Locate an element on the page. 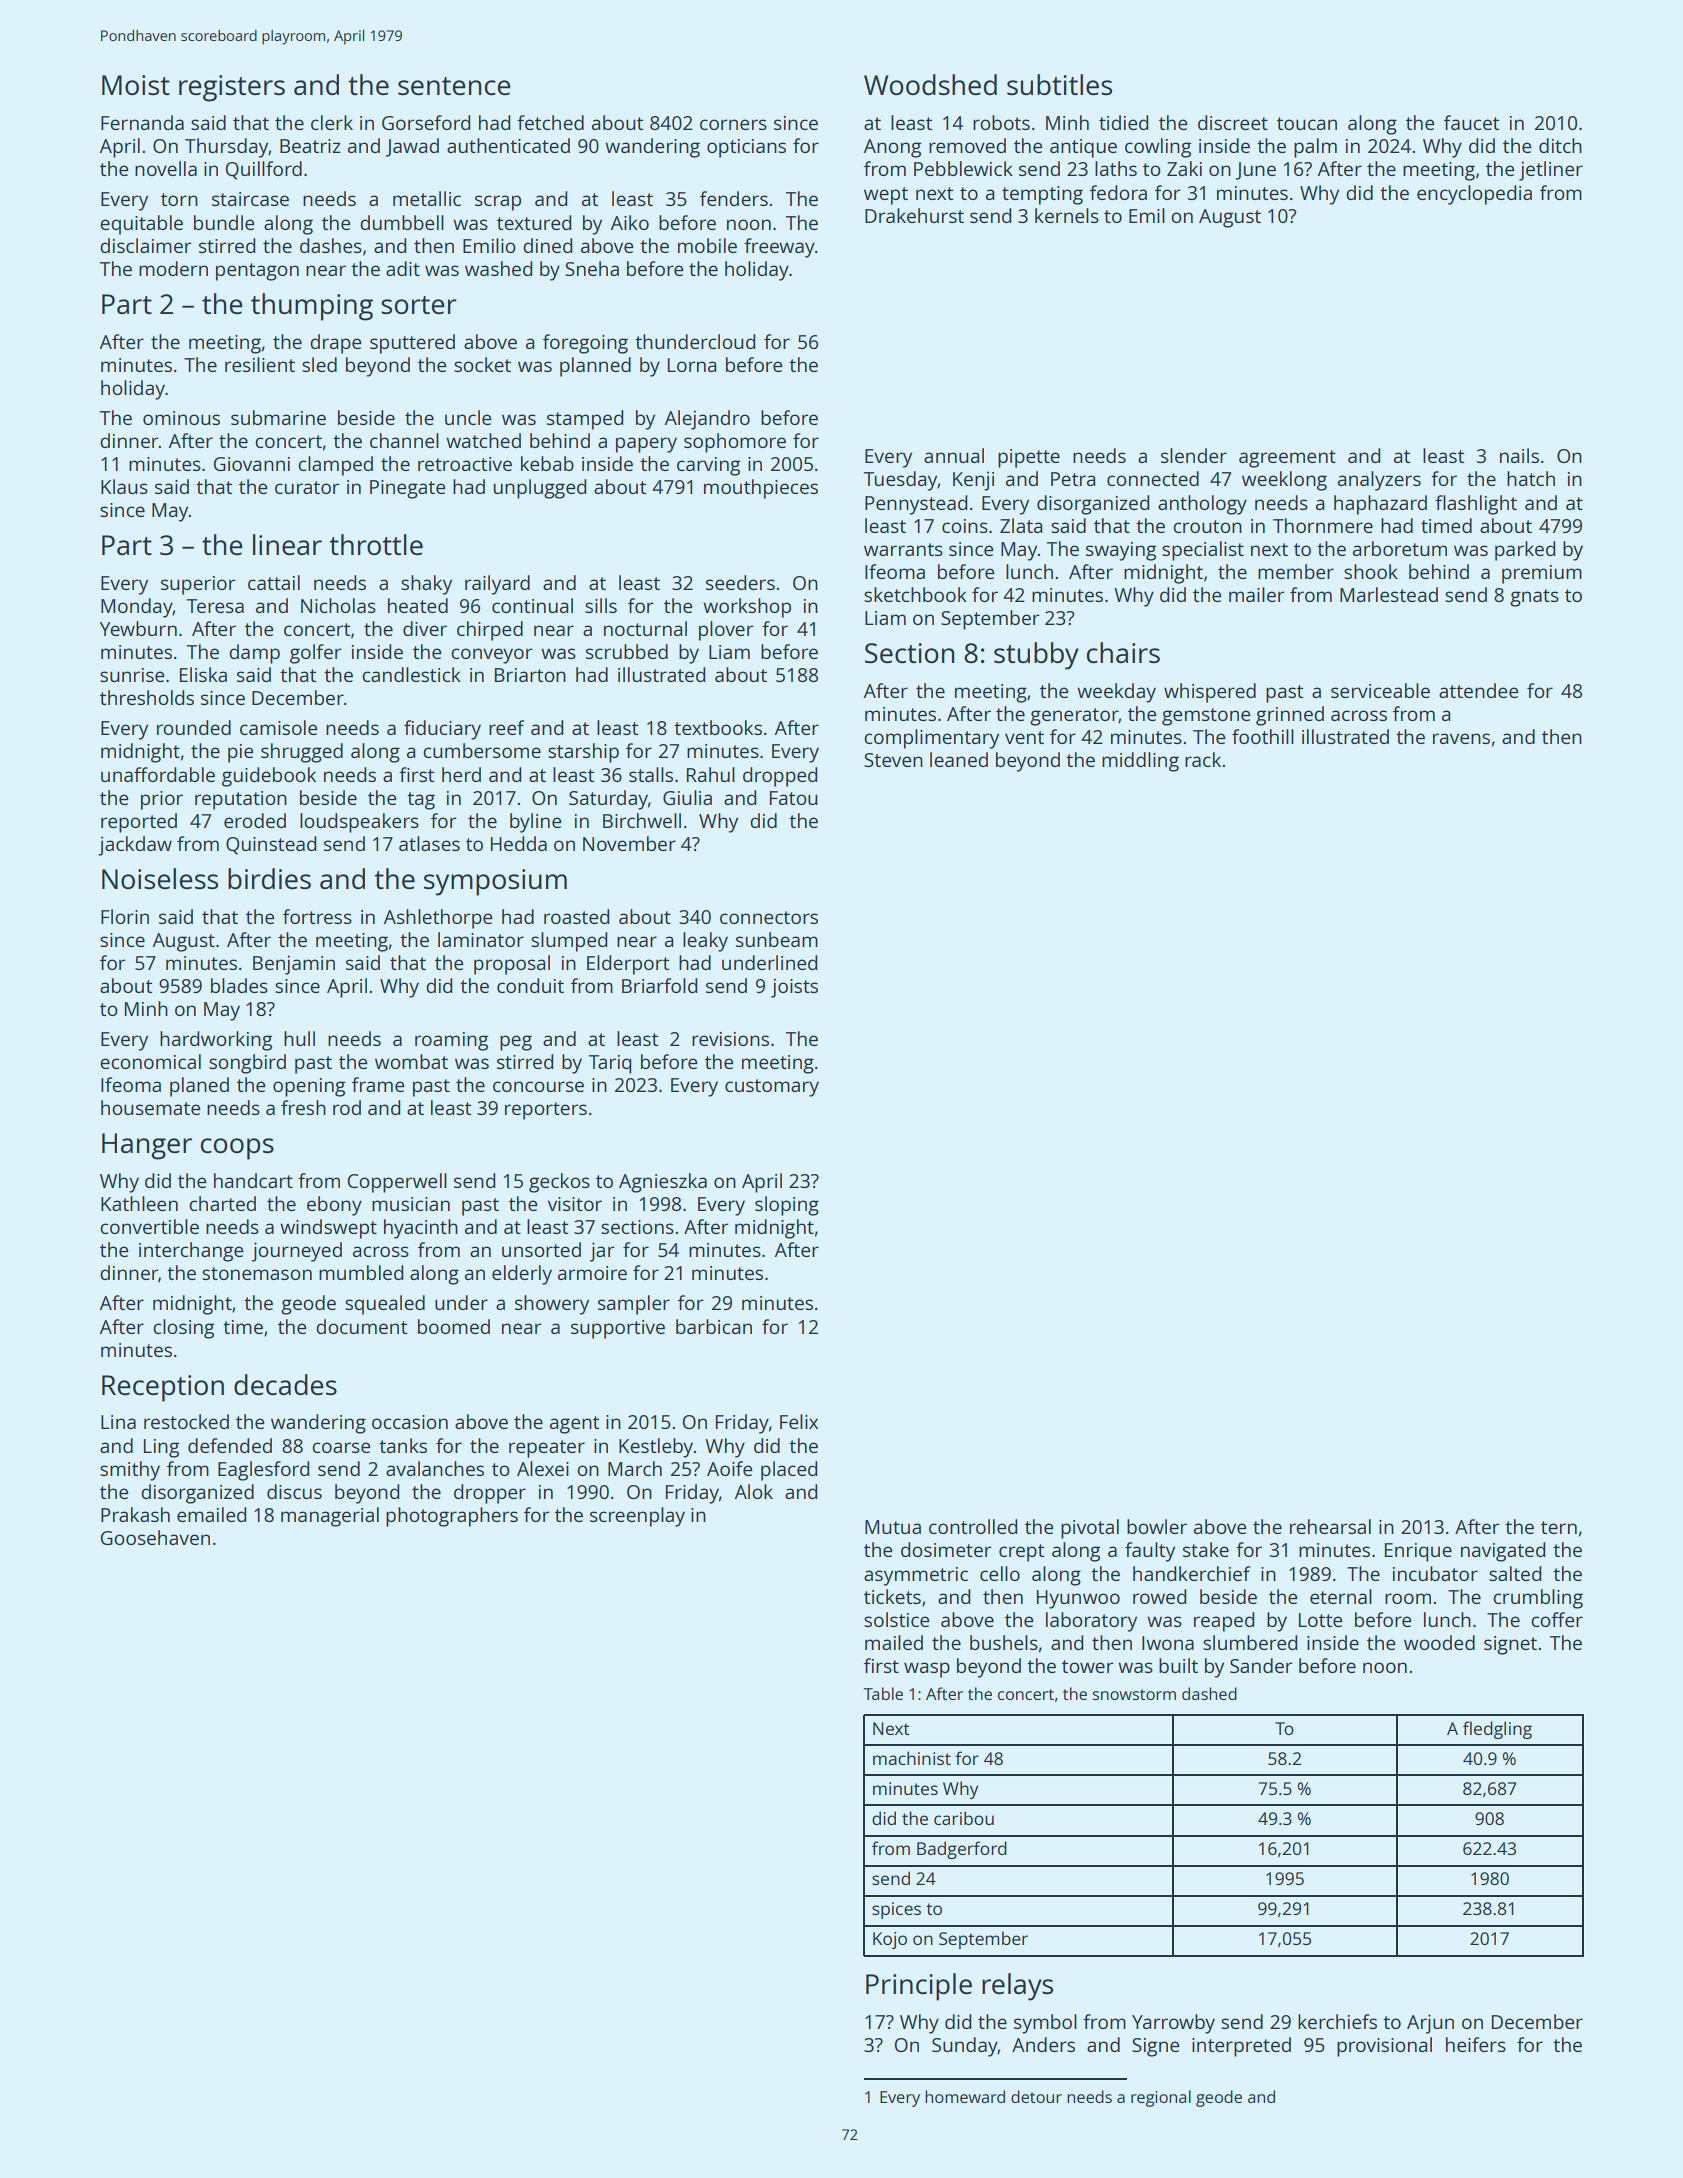 The width and height of the page is (1683, 2178). homeward is located at coordinates (965, 2096).
